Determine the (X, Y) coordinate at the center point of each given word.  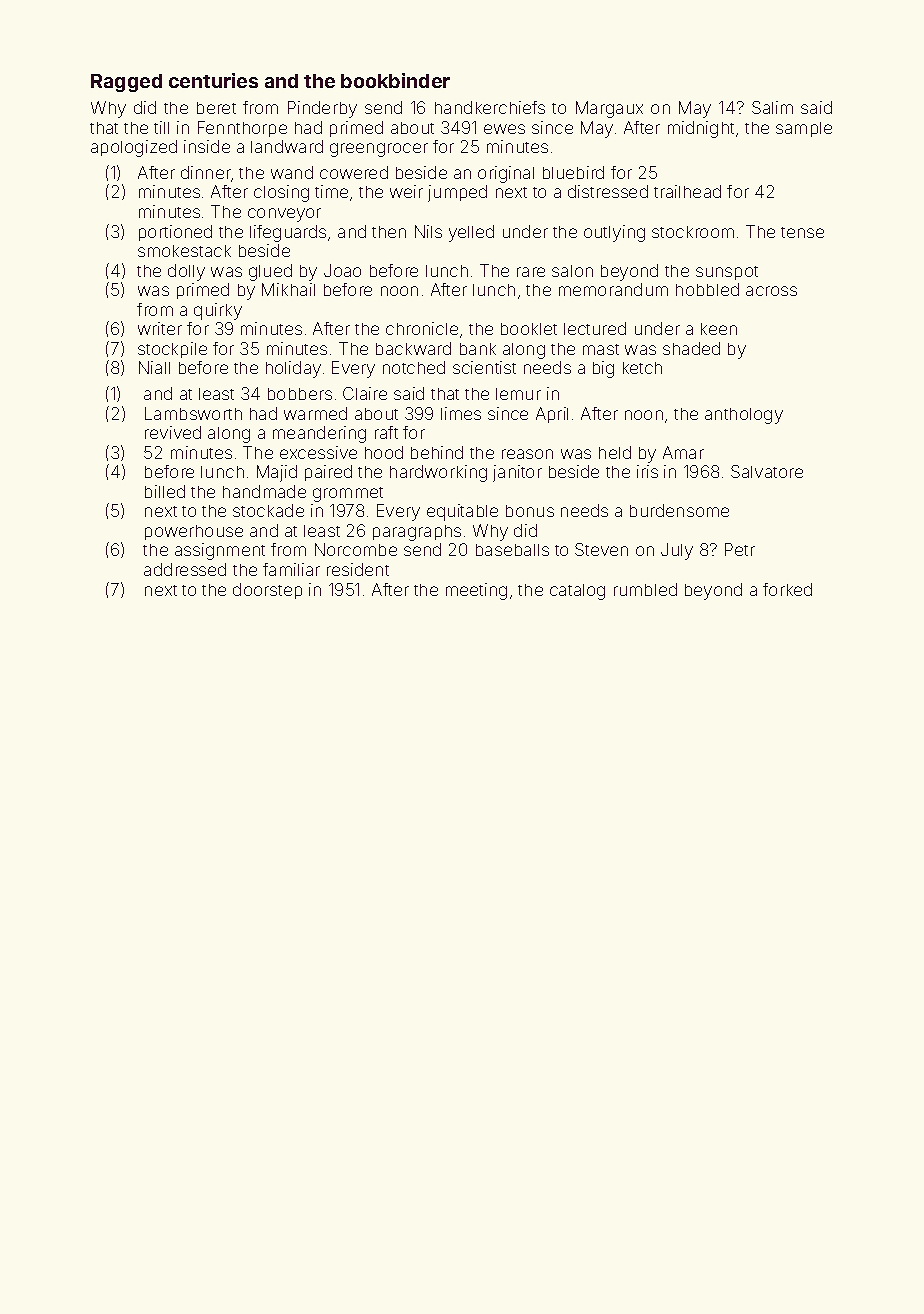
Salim (772, 107)
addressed (185, 569)
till (161, 127)
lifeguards (288, 233)
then (389, 232)
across (771, 291)
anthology (744, 416)
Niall (154, 367)
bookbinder (395, 80)
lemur (518, 394)
